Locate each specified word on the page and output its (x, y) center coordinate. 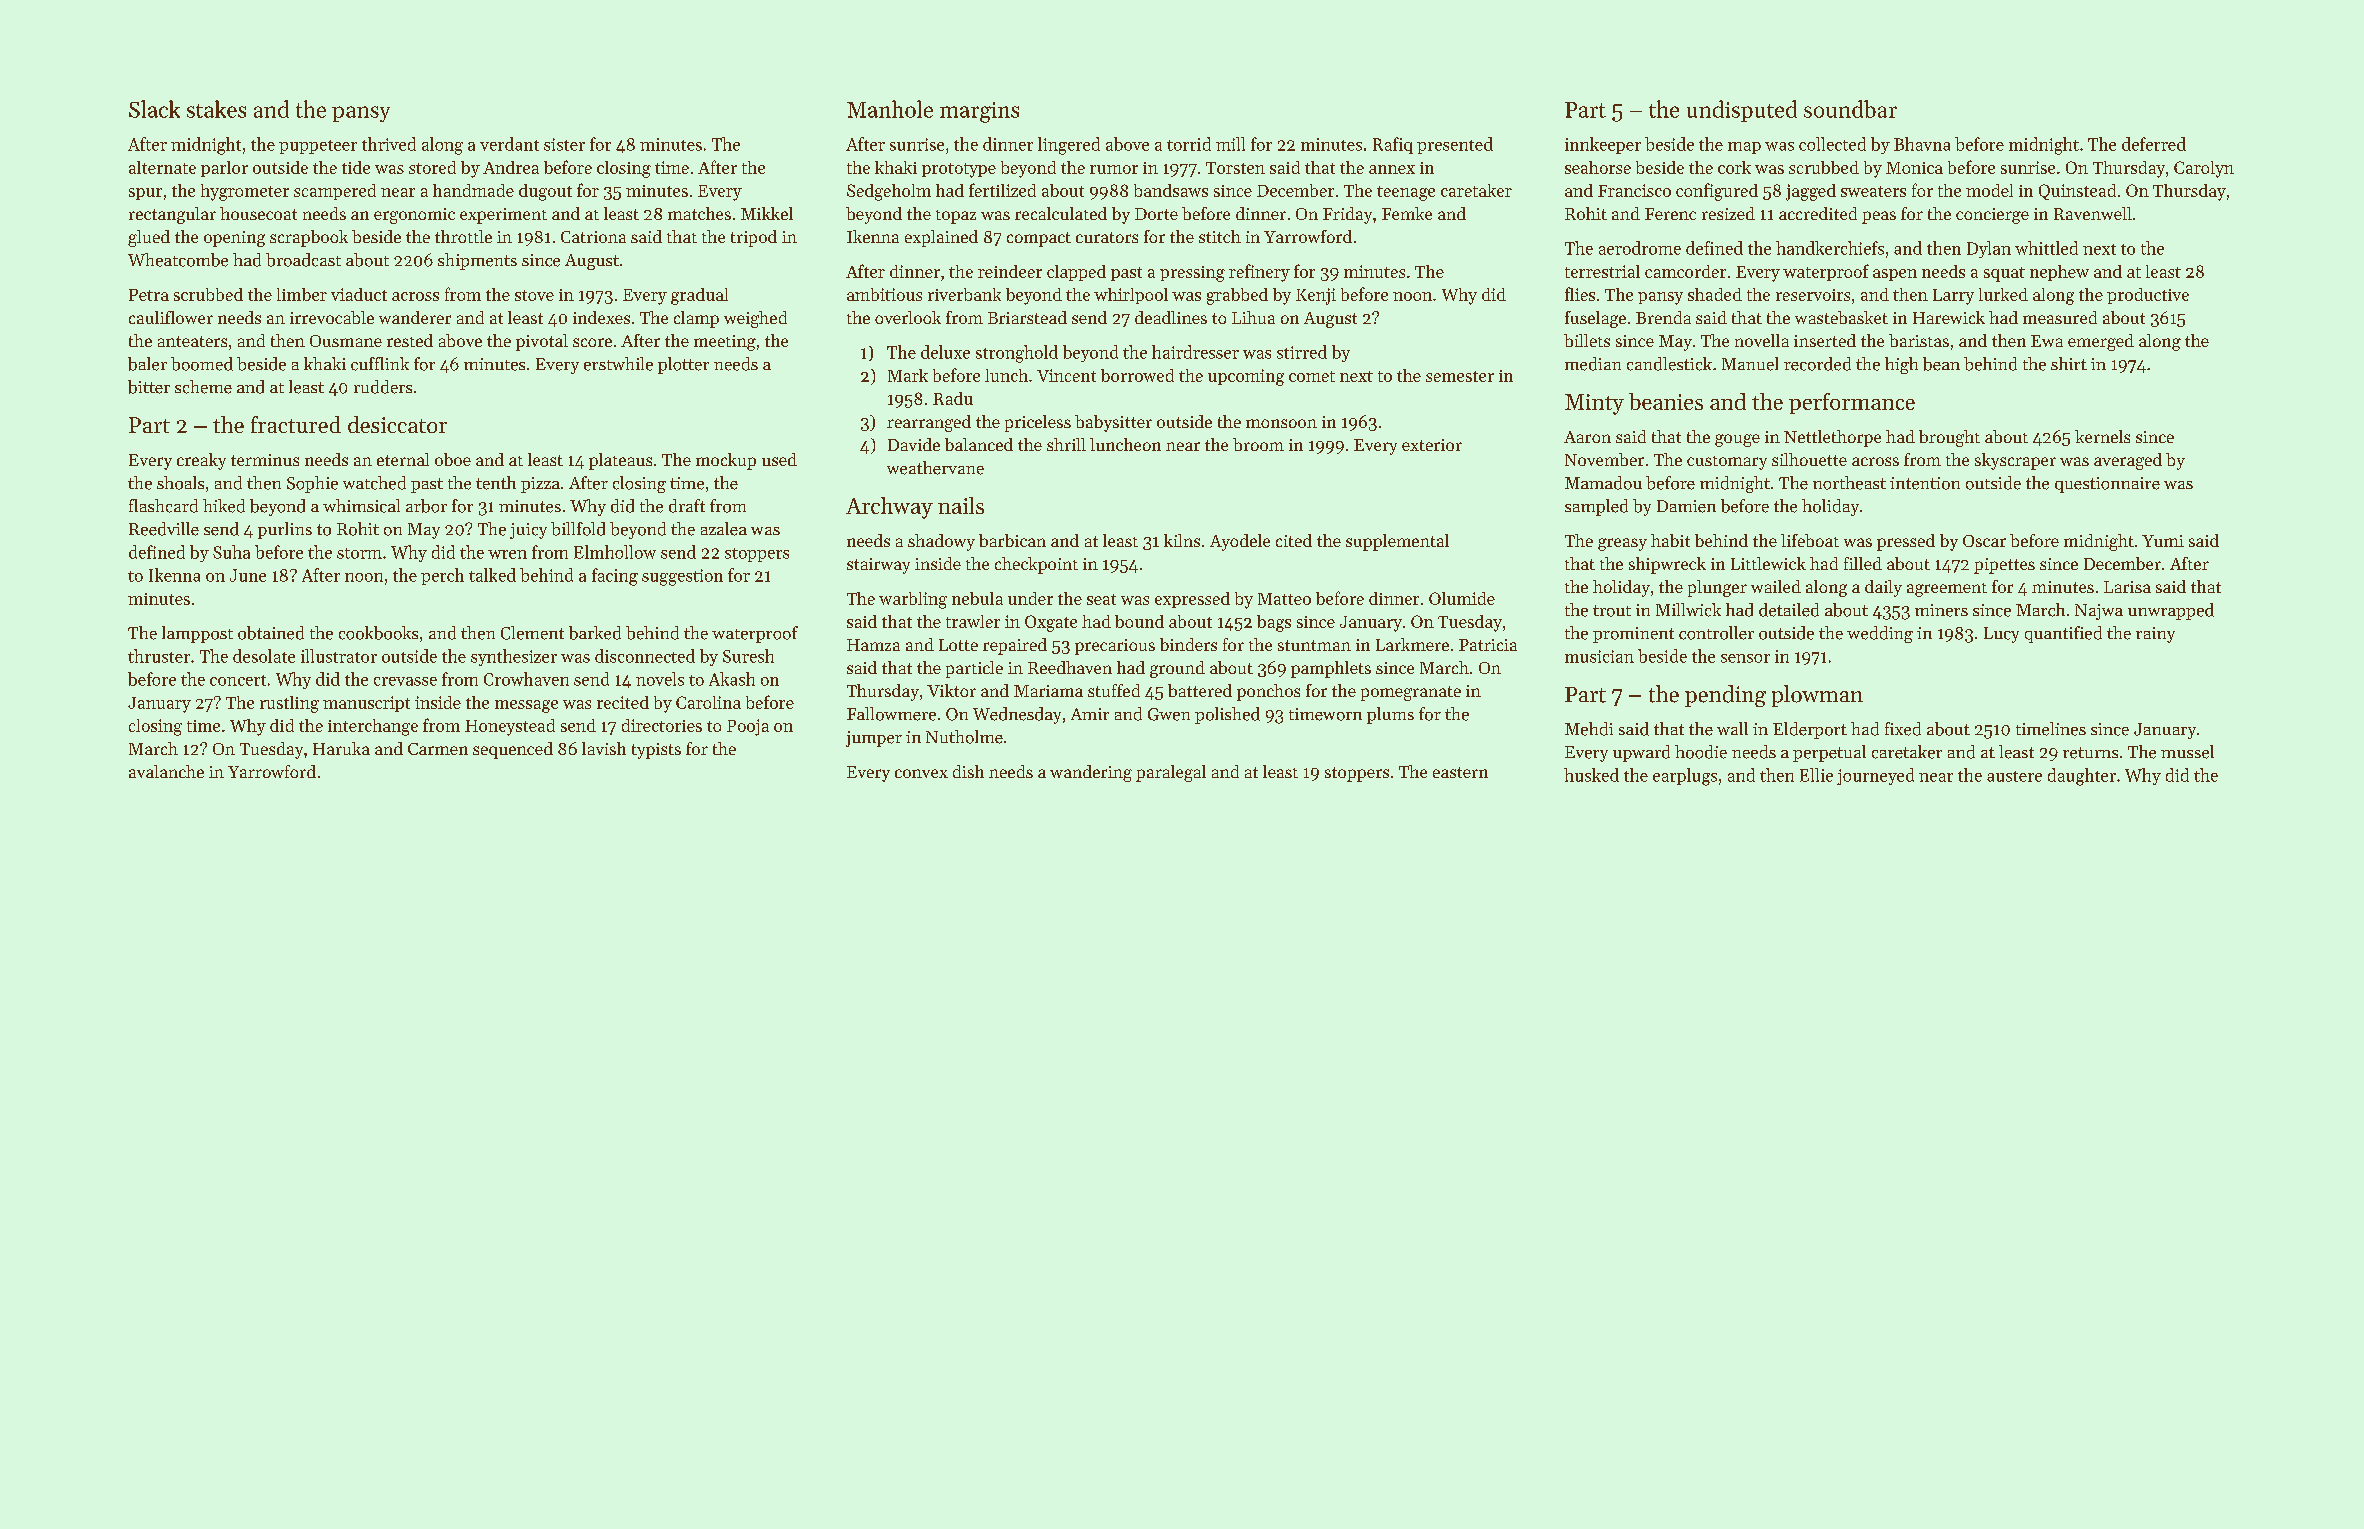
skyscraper (2015, 461)
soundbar (1850, 109)
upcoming (1246, 377)
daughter (2082, 777)
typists (656, 751)
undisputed (1742, 111)
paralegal (1171, 773)
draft (687, 506)
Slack (154, 109)
